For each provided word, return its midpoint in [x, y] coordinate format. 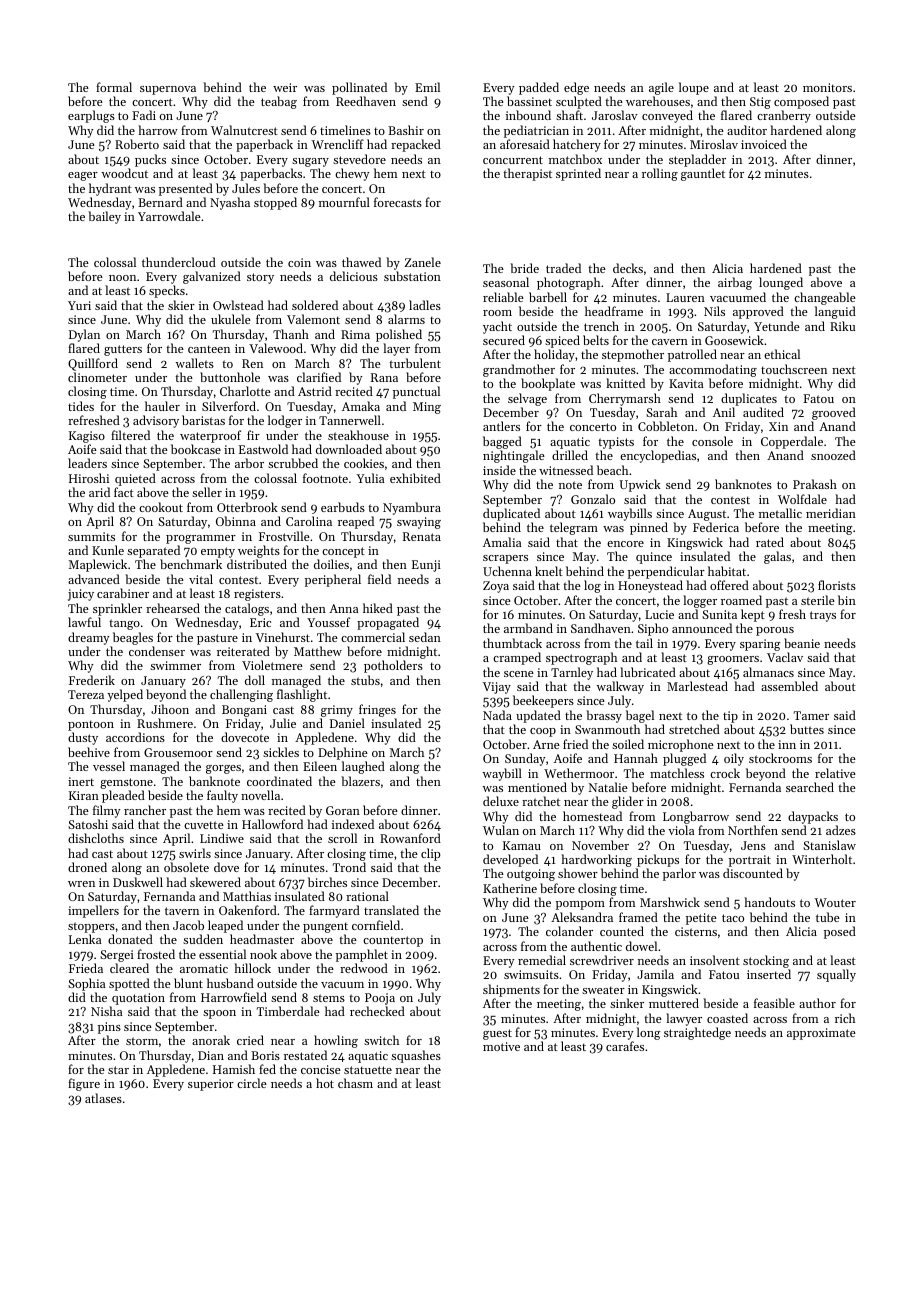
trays [823, 616]
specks [167, 291]
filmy [106, 811]
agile [661, 88]
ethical [782, 354]
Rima [355, 334]
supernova [168, 90]
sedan [425, 637]
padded [539, 88]
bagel [640, 716]
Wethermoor [579, 773]
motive [501, 1046]
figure [84, 1084]
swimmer [175, 665]
